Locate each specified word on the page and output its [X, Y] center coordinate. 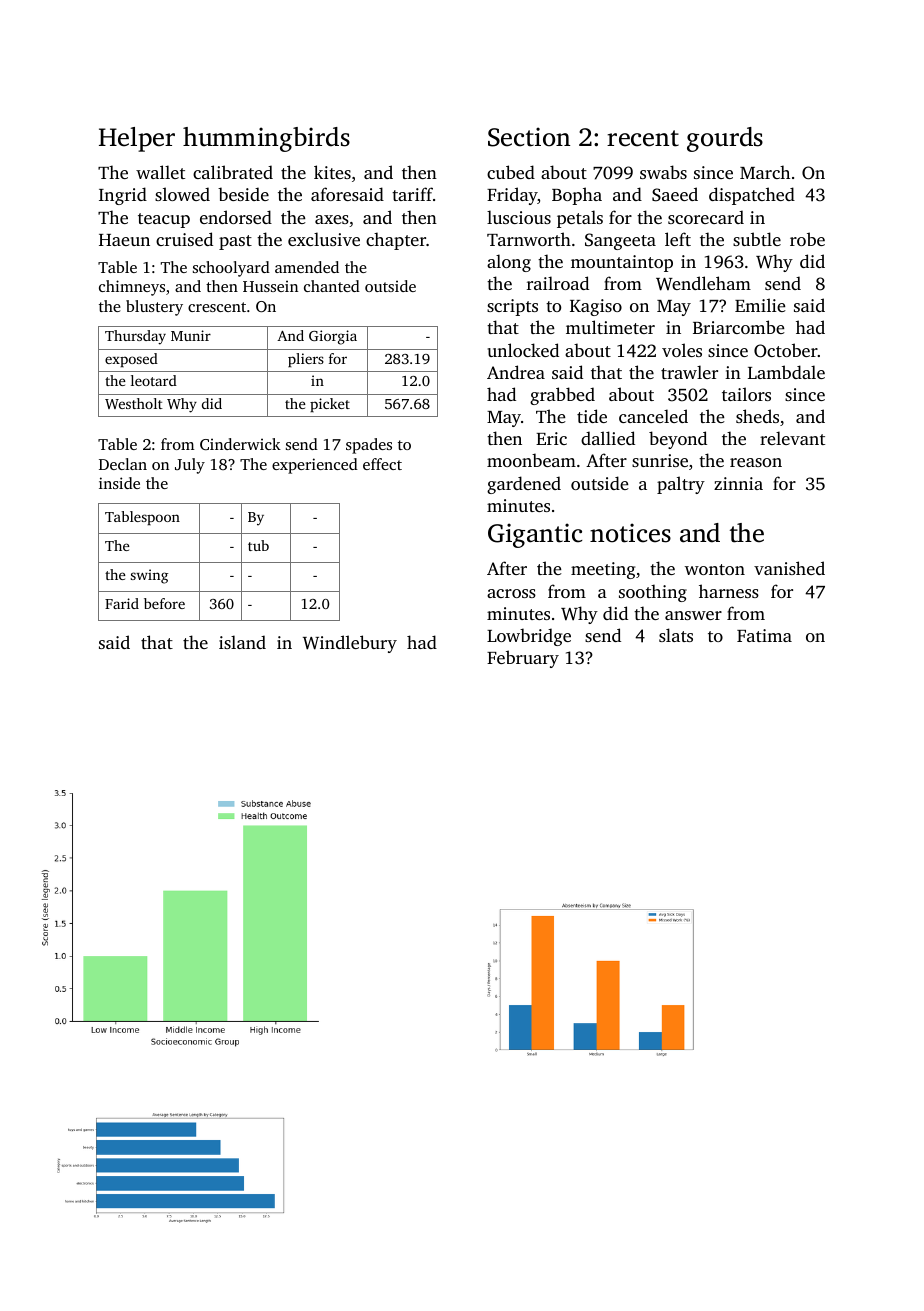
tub [258, 545]
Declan [123, 464]
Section [529, 137]
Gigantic [535, 535]
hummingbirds [266, 139]
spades [369, 446]
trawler [689, 372]
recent [643, 138]
